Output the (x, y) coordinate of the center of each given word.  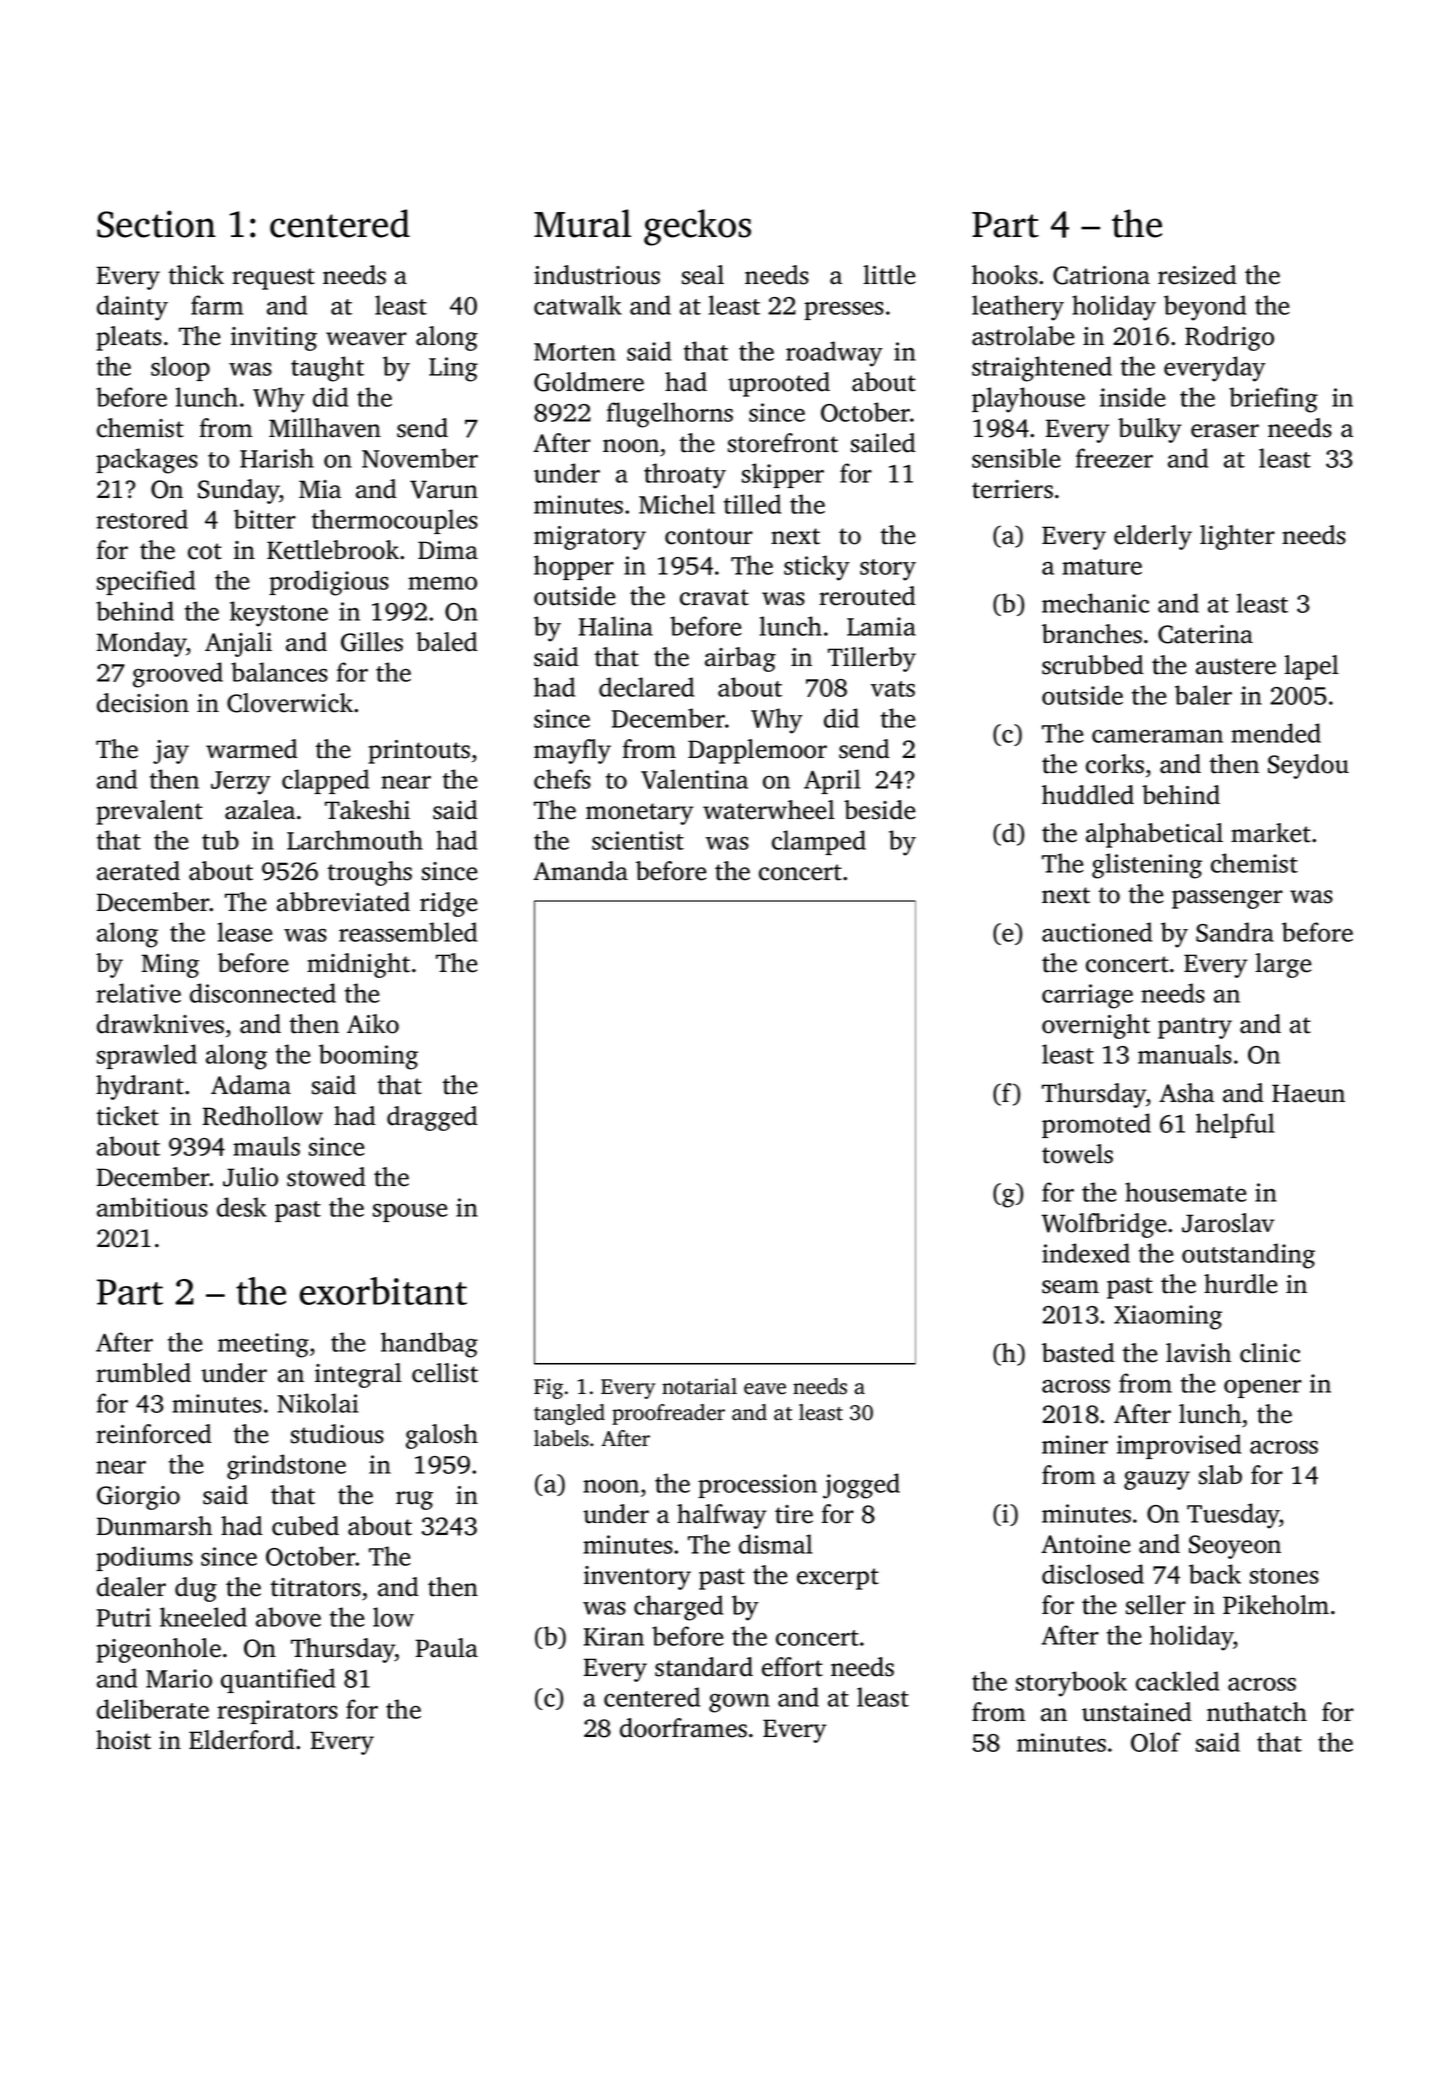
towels (1077, 1154)
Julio (250, 1177)
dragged (432, 1118)
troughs (369, 873)
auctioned (1097, 932)
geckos (697, 227)
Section (156, 224)
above (288, 1617)
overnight (1096, 1026)
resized (1197, 275)
